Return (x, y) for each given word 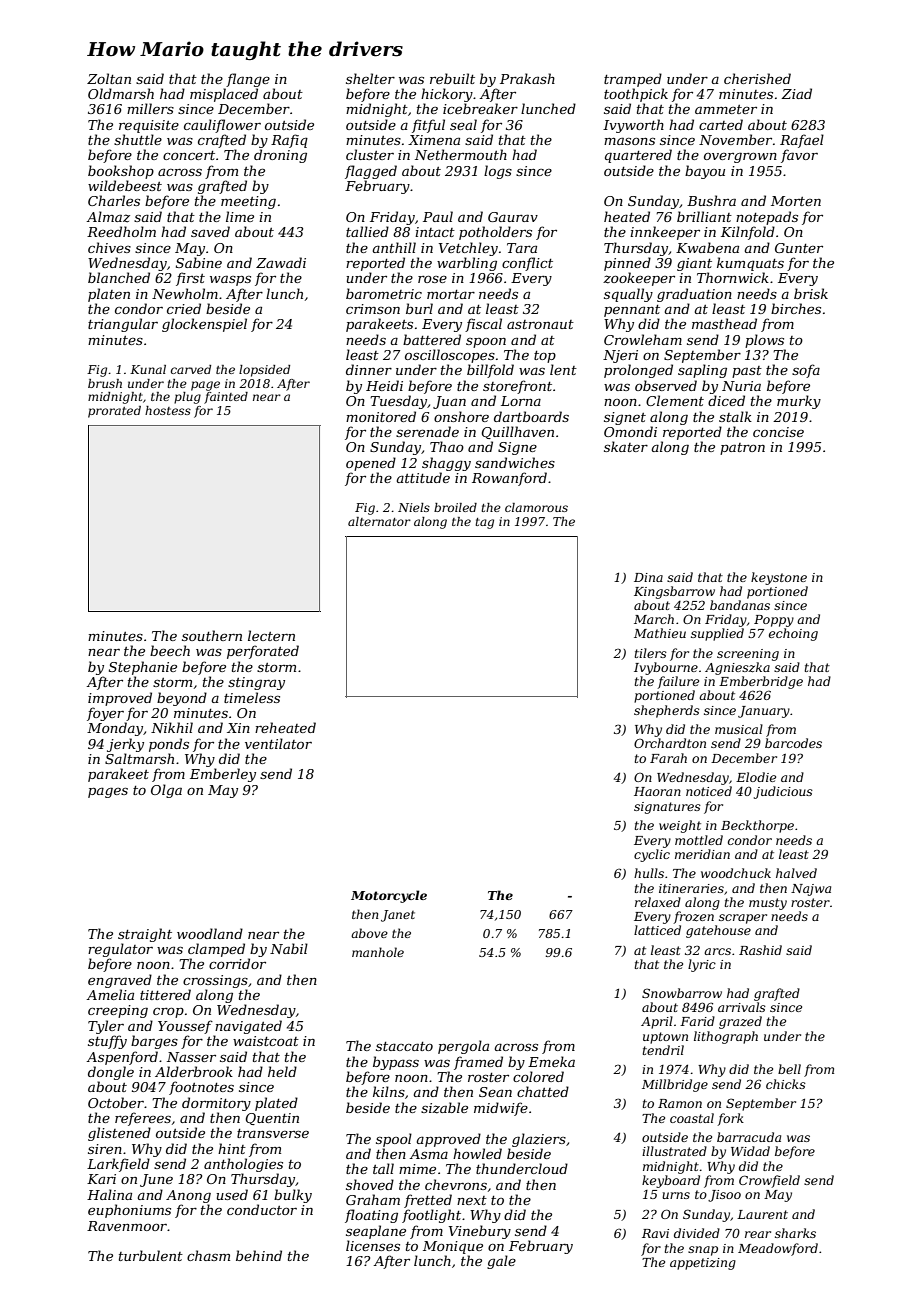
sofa (806, 371)
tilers (651, 653)
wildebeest (125, 185)
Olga (166, 791)
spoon (486, 343)
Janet (398, 916)
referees (143, 1119)
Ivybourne (666, 668)
